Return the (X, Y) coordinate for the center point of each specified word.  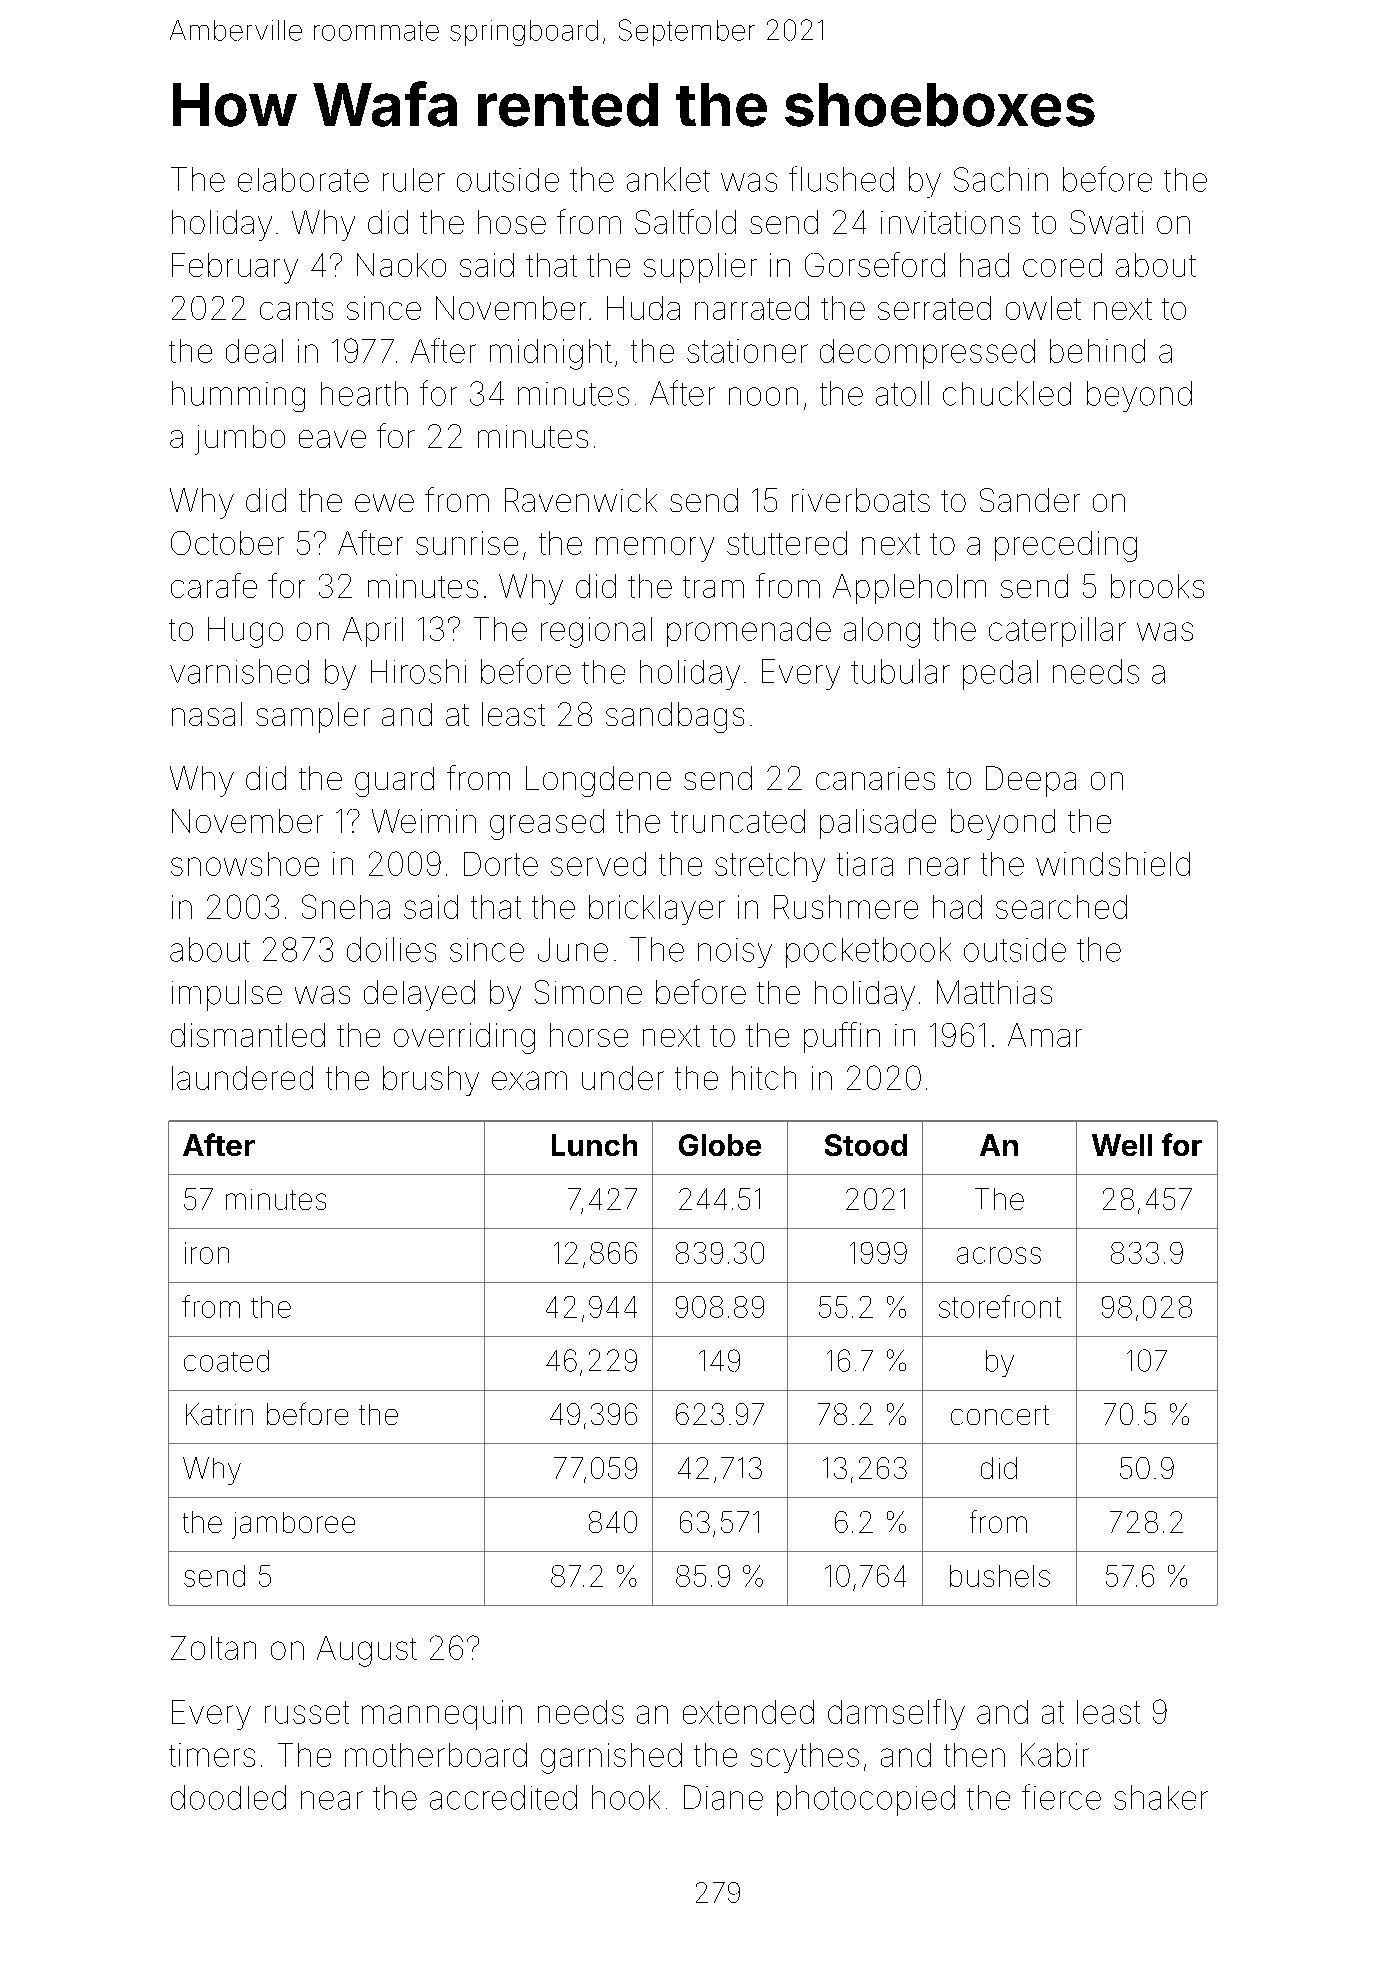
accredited (503, 1797)
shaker (1161, 1797)
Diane (723, 1797)
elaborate (303, 180)
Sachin (1001, 179)
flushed (841, 179)
